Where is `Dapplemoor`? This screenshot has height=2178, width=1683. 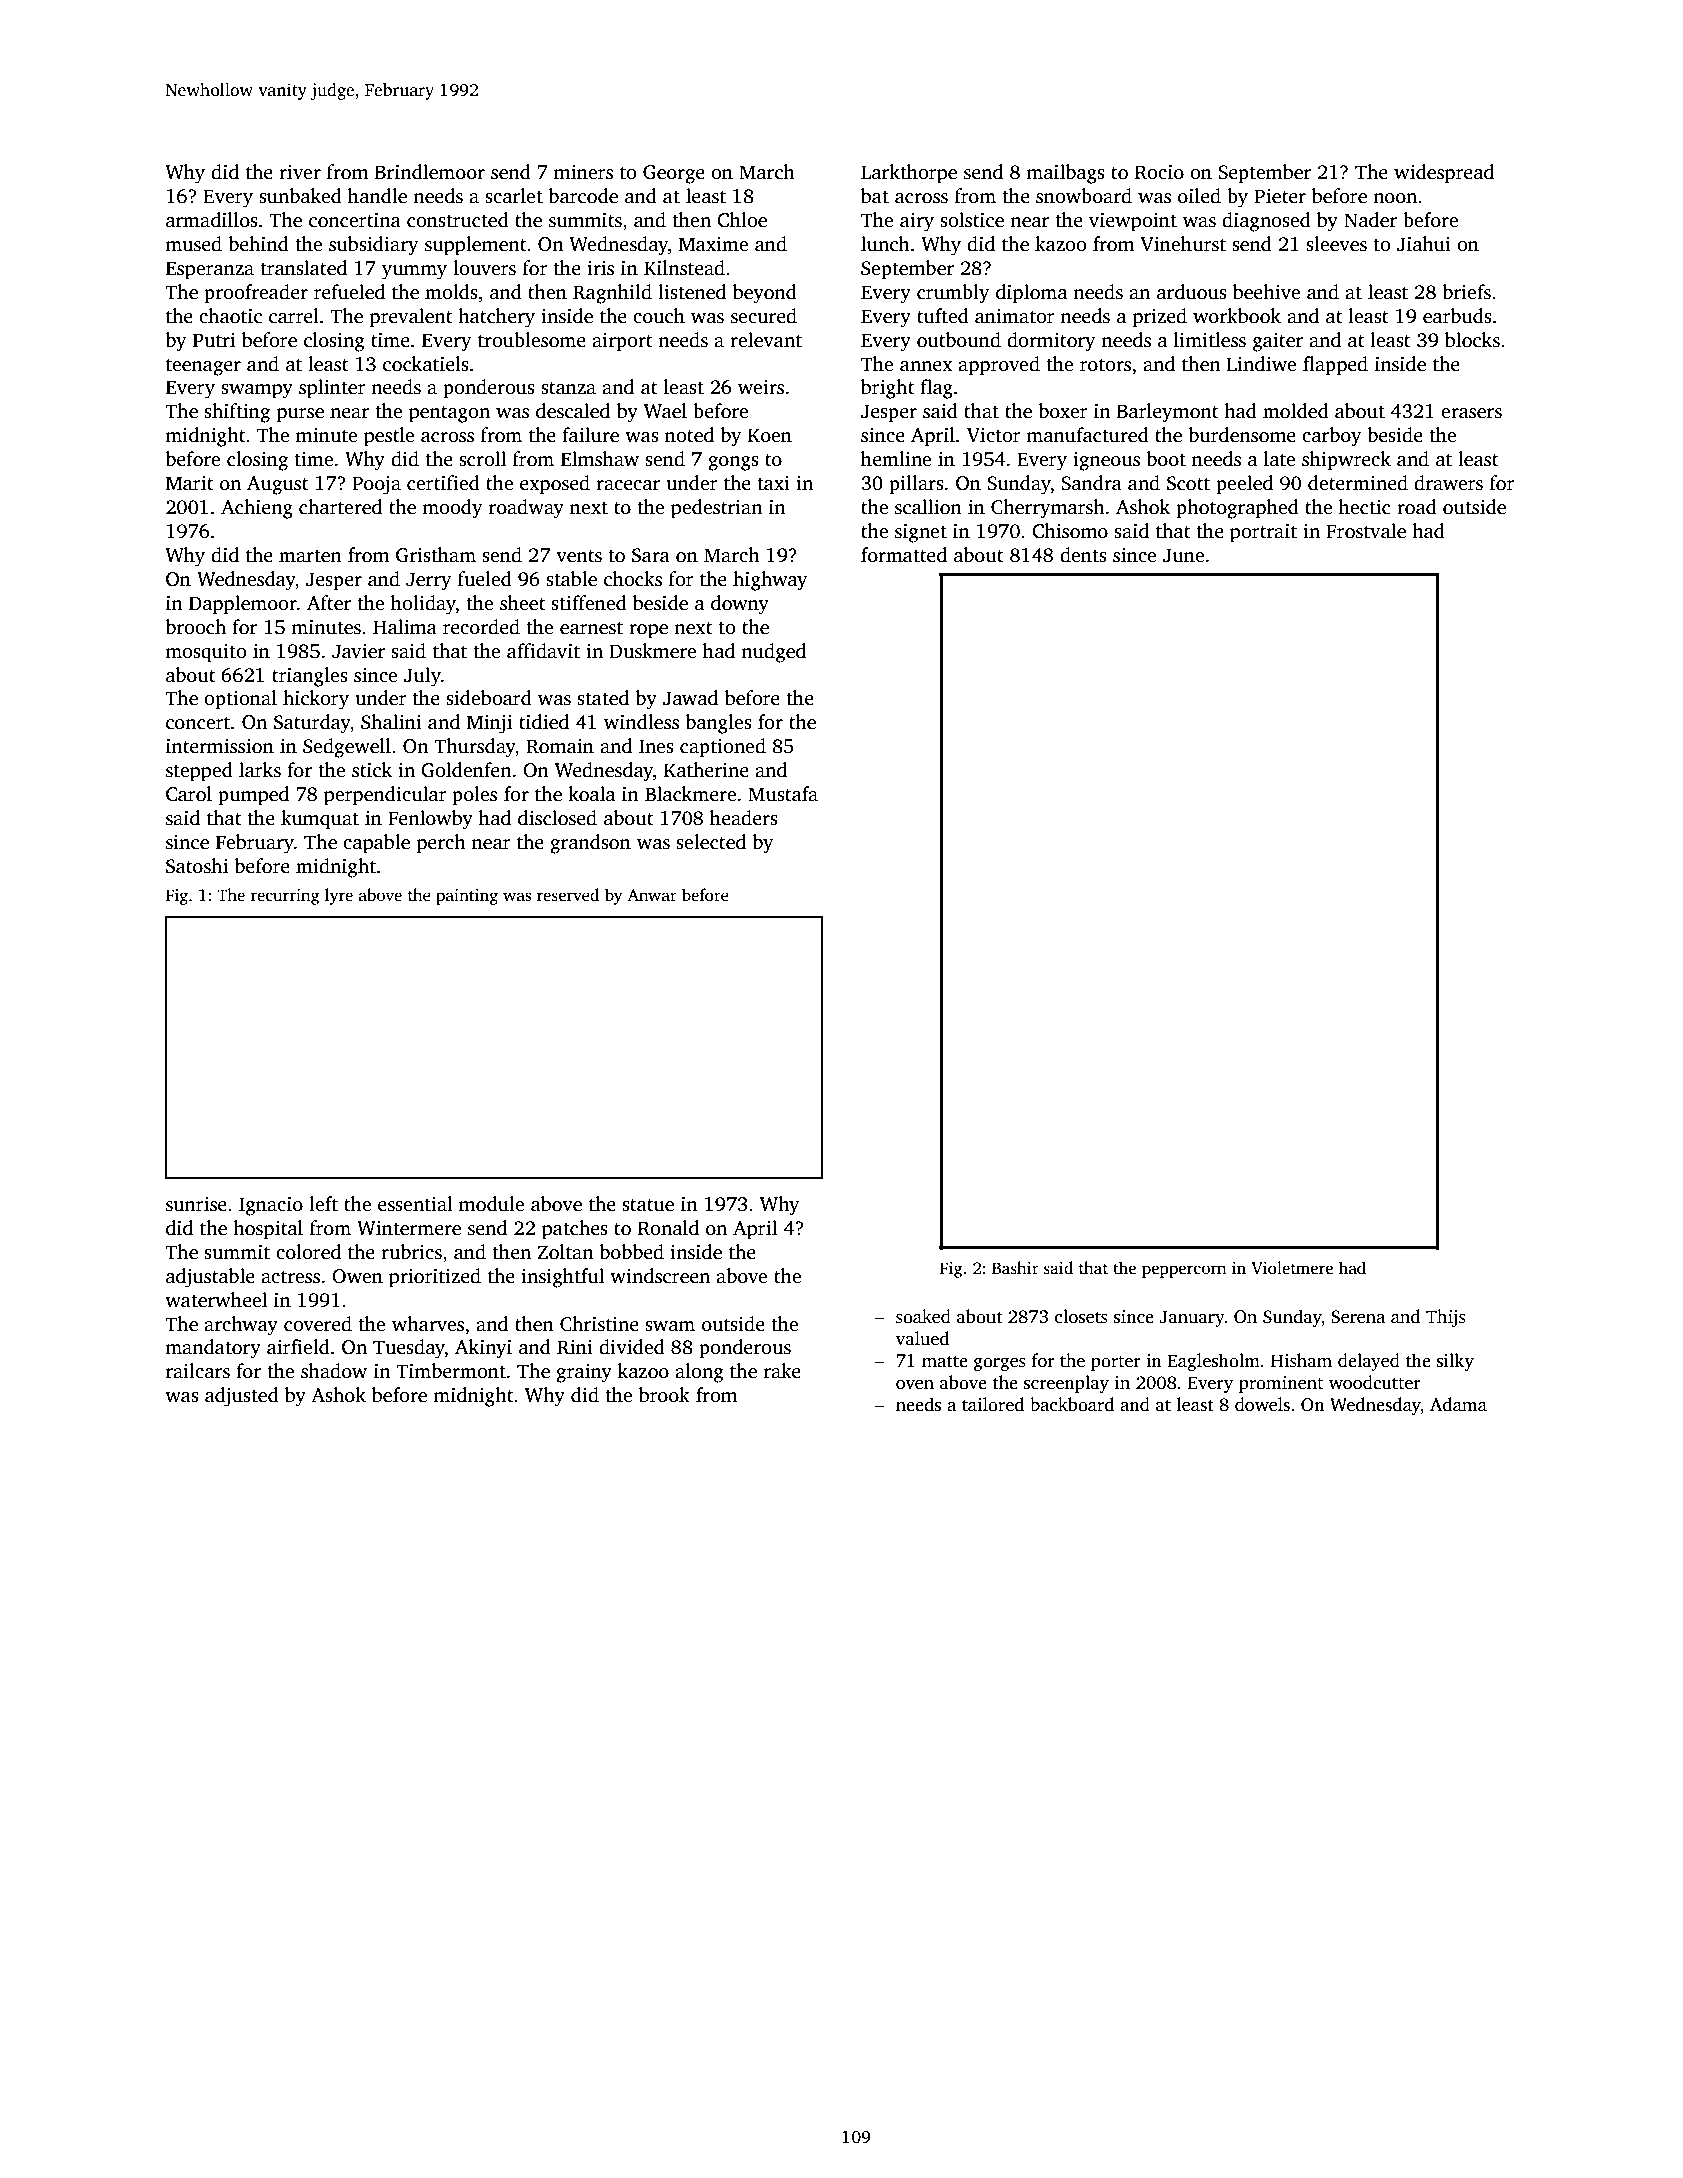
Dapplemoor is located at coordinates (243, 605).
